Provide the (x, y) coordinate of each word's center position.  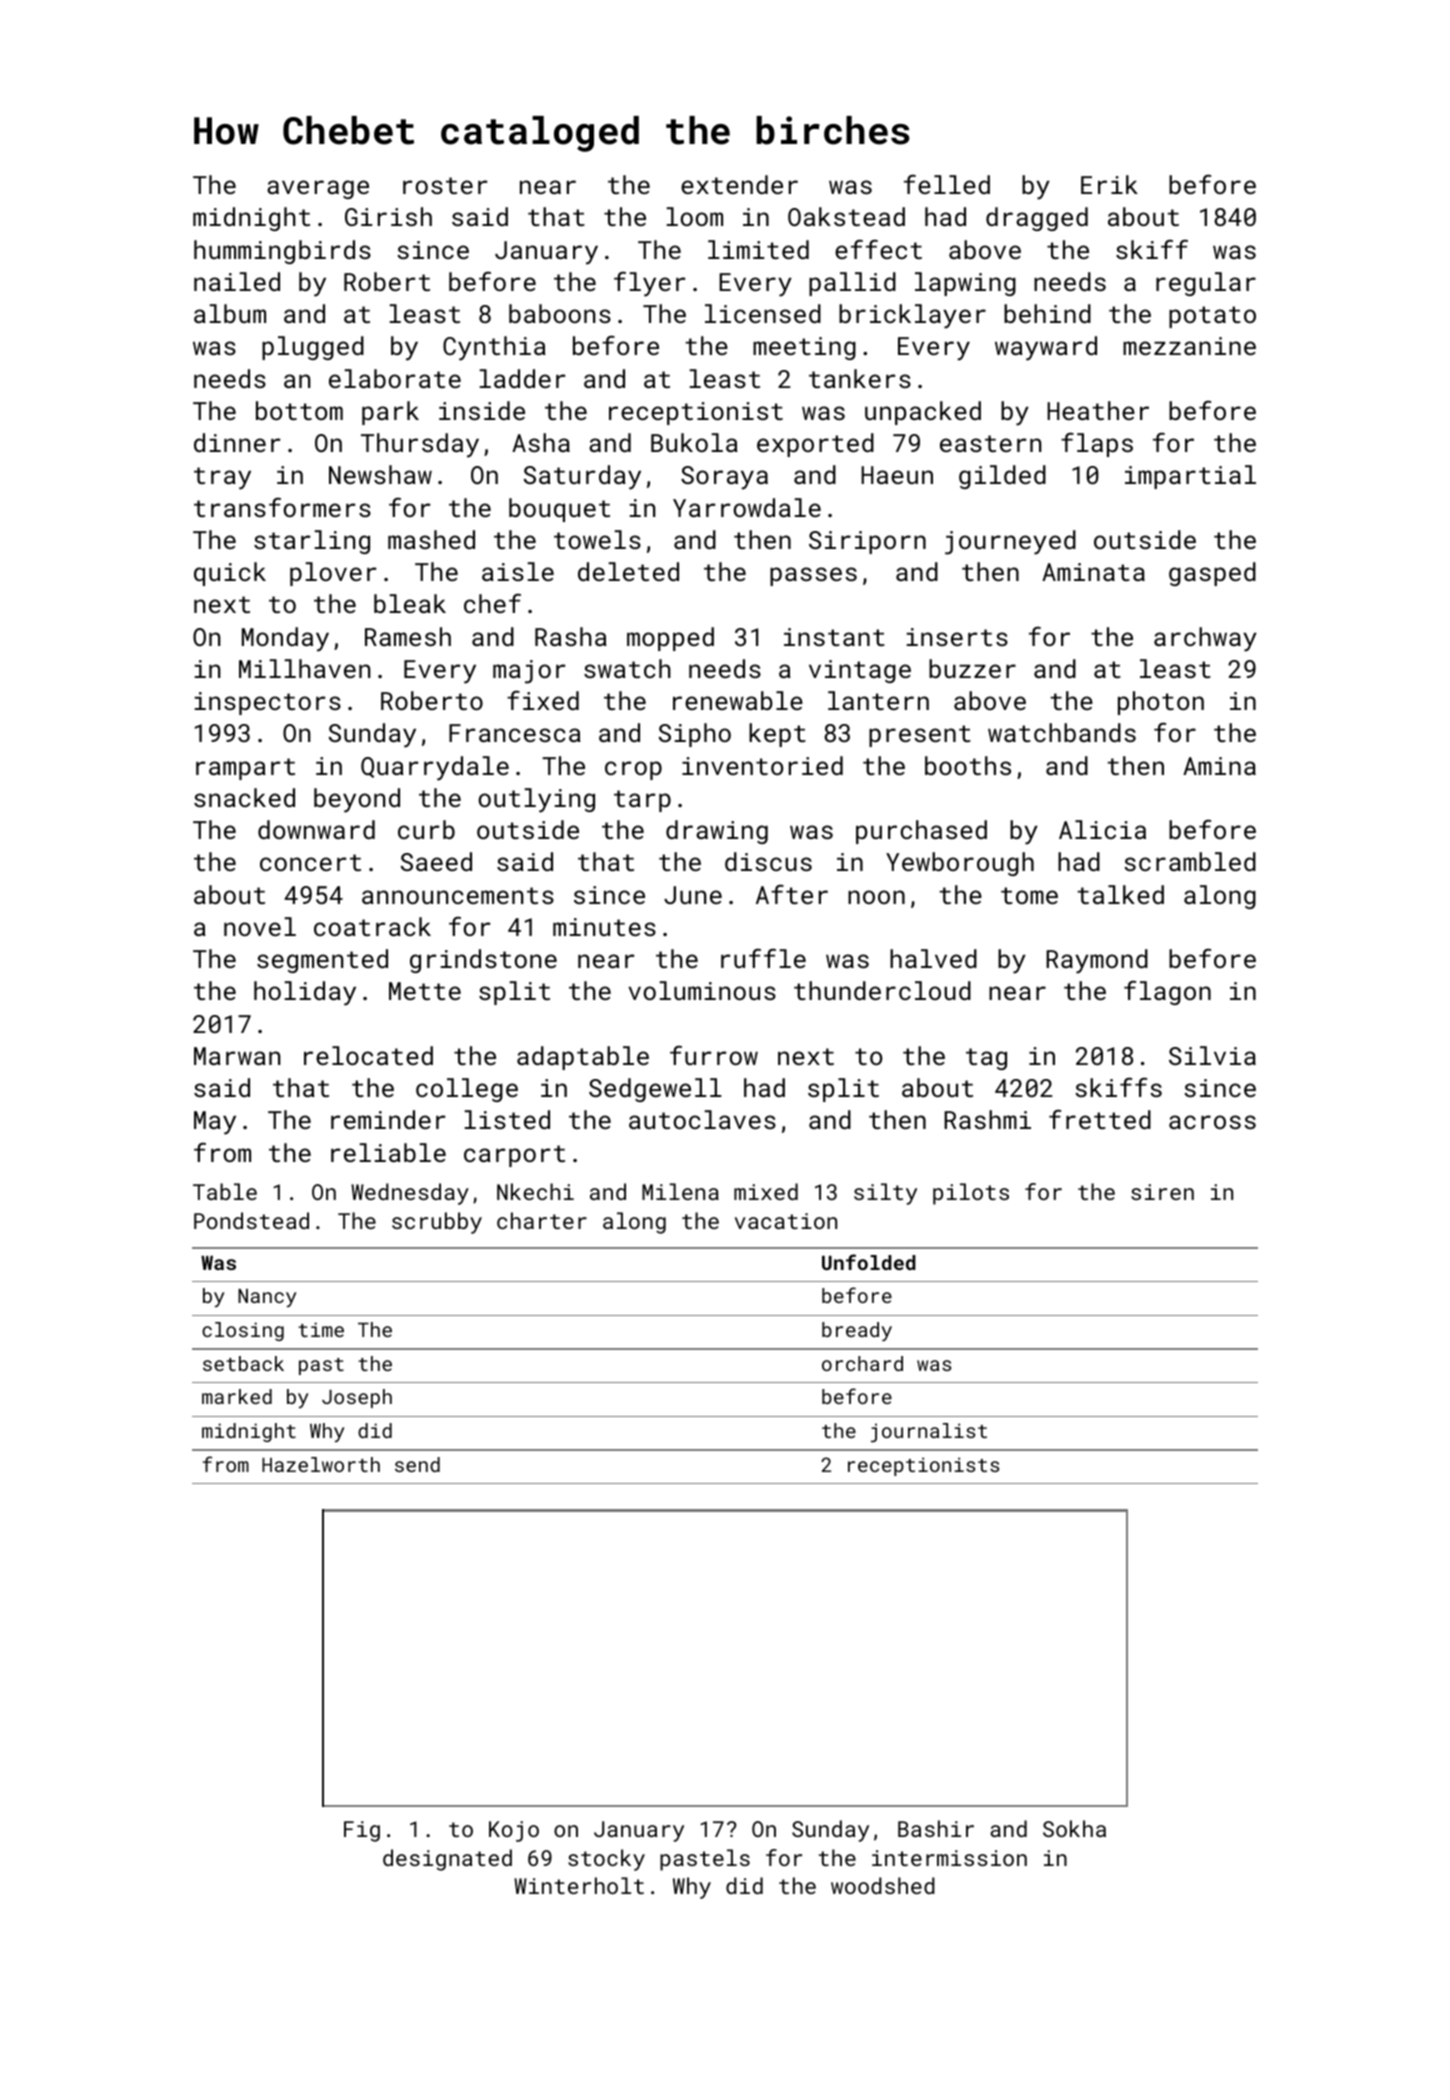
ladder (522, 378)
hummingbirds (282, 252)
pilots (971, 1194)
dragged (1037, 219)
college (467, 1090)
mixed (766, 1191)
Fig (362, 1831)
